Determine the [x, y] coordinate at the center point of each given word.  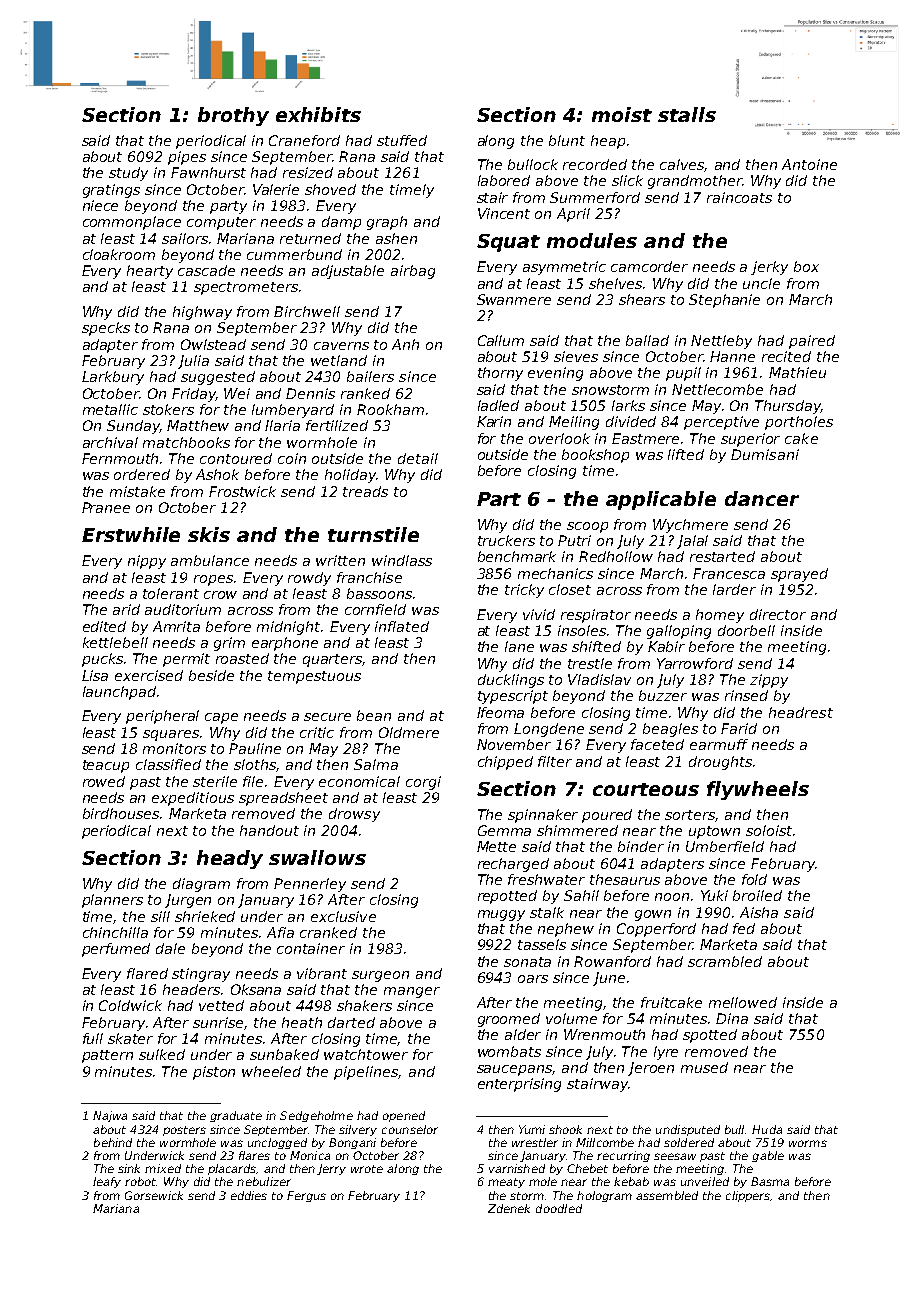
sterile [215, 781]
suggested [218, 378]
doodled [559, 1208]
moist [622, 114]
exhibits [318, 114]
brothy [233, 116]
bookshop [595, 456]
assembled [667, 1195]
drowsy [354, 815]
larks [628, 405]
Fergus [306, 1196]
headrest [801, 712]
